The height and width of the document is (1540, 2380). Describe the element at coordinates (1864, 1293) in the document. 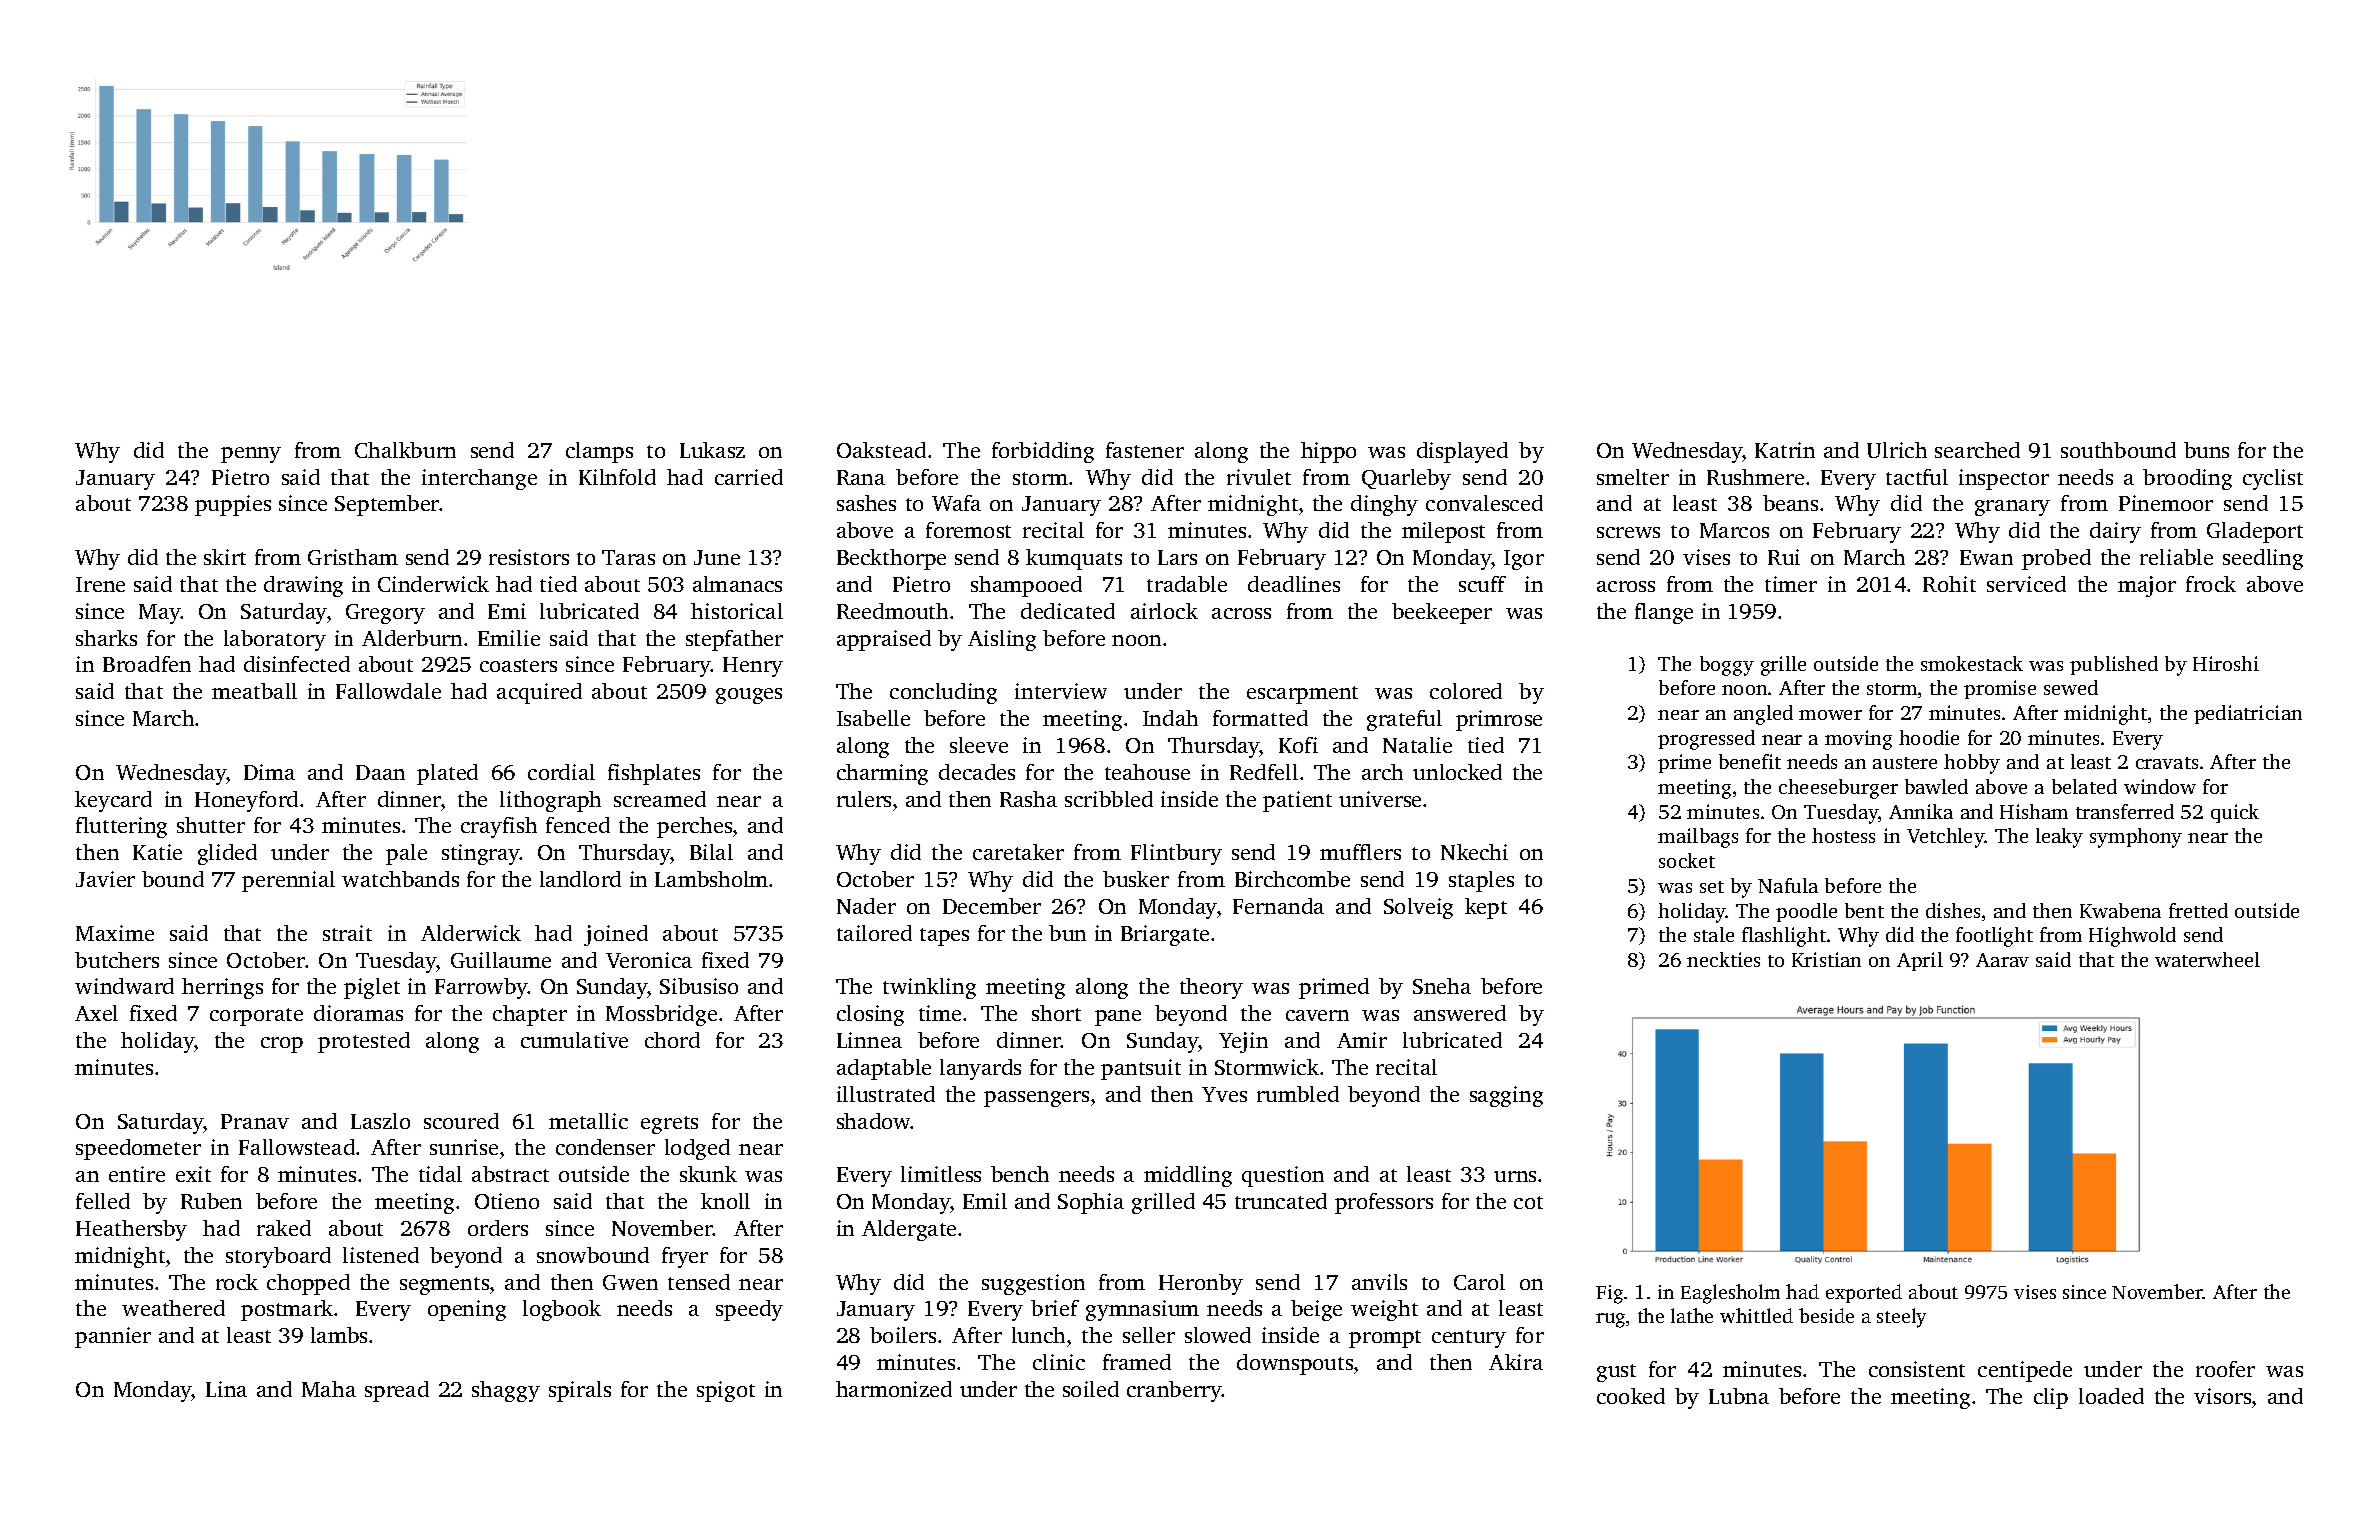

I see `exported` at that location.
